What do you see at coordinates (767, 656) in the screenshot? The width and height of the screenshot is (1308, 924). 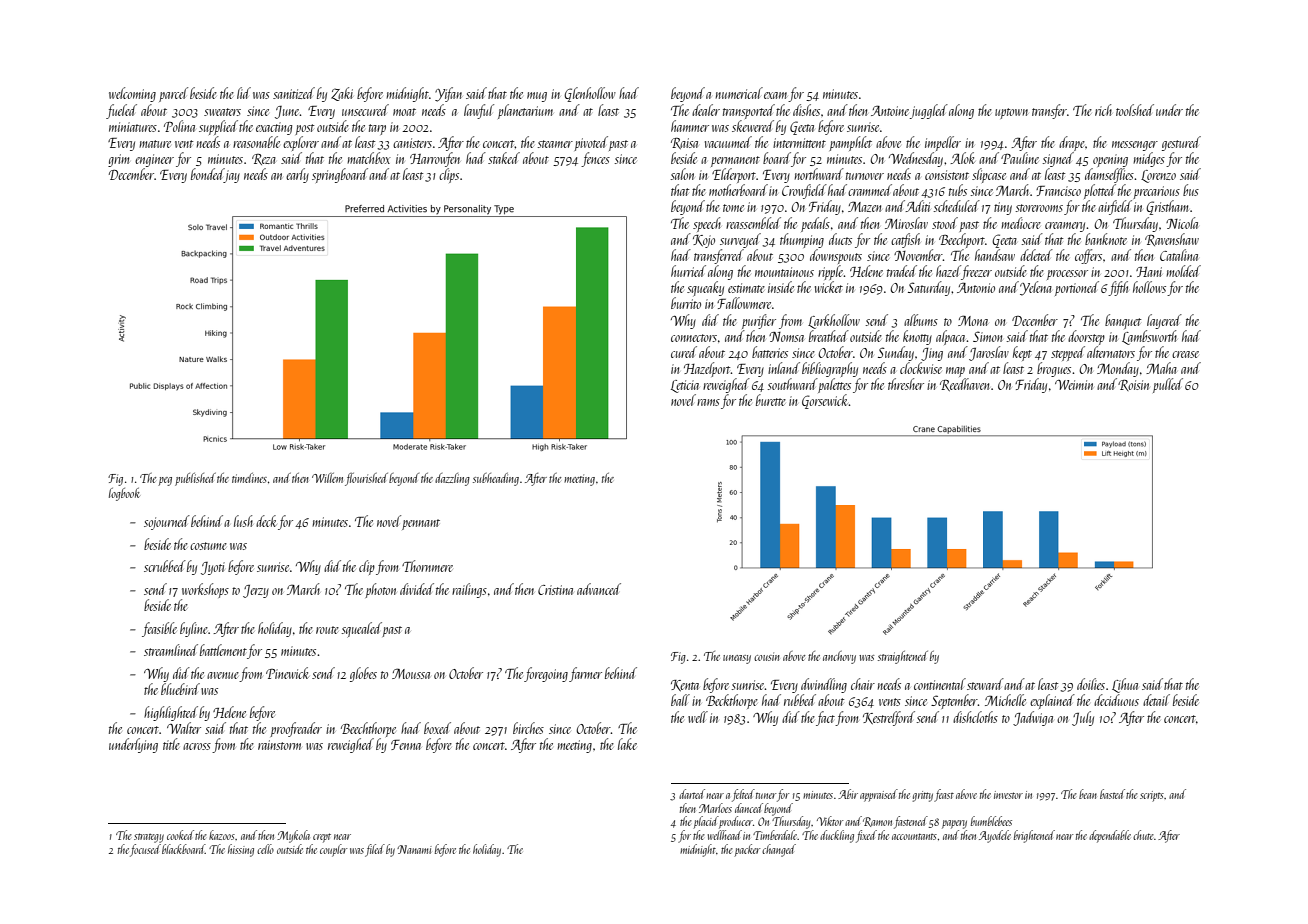 I see `cousin` at bounding box center [767, 656].
